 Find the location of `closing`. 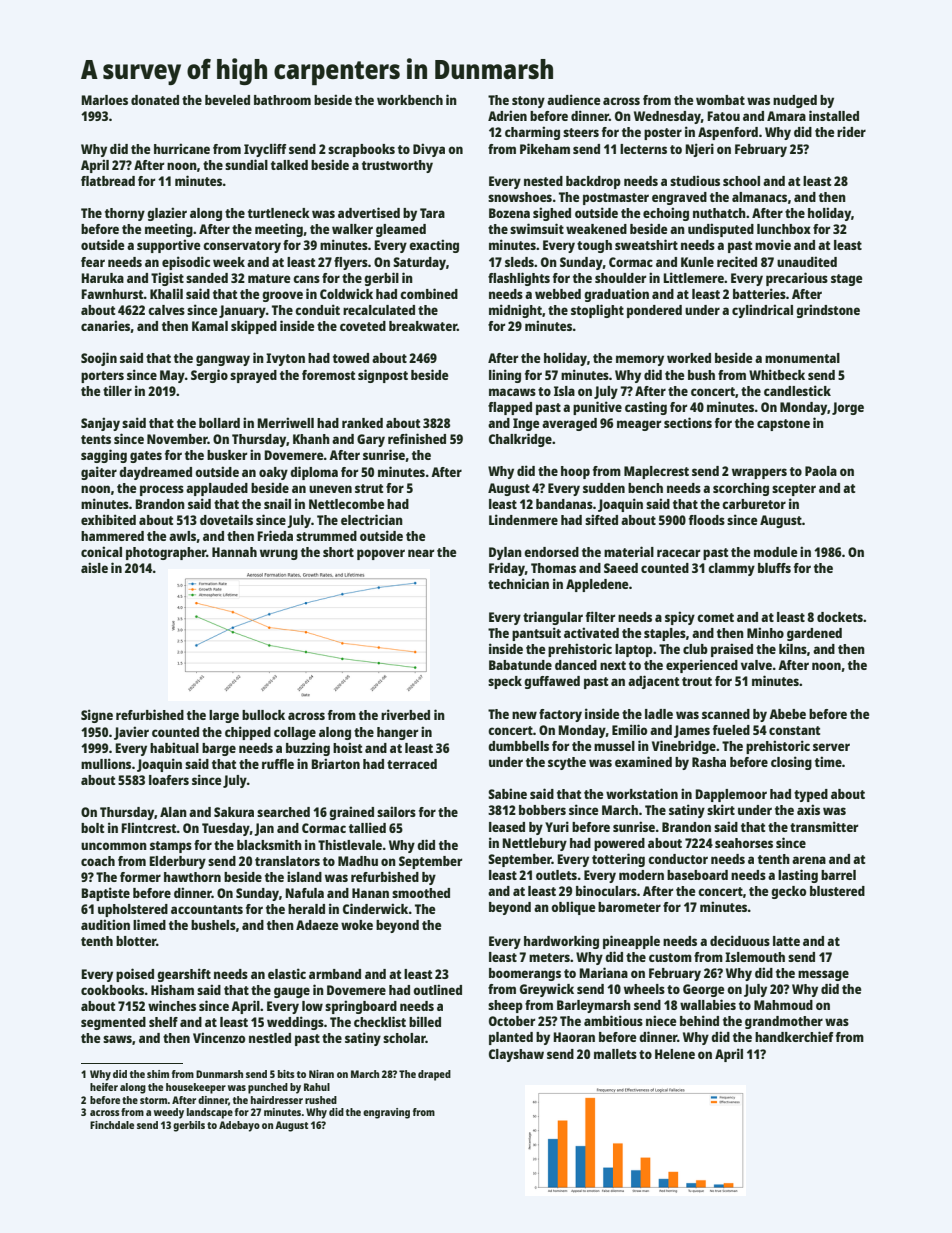

closing is located at coordinates (791, 763).
